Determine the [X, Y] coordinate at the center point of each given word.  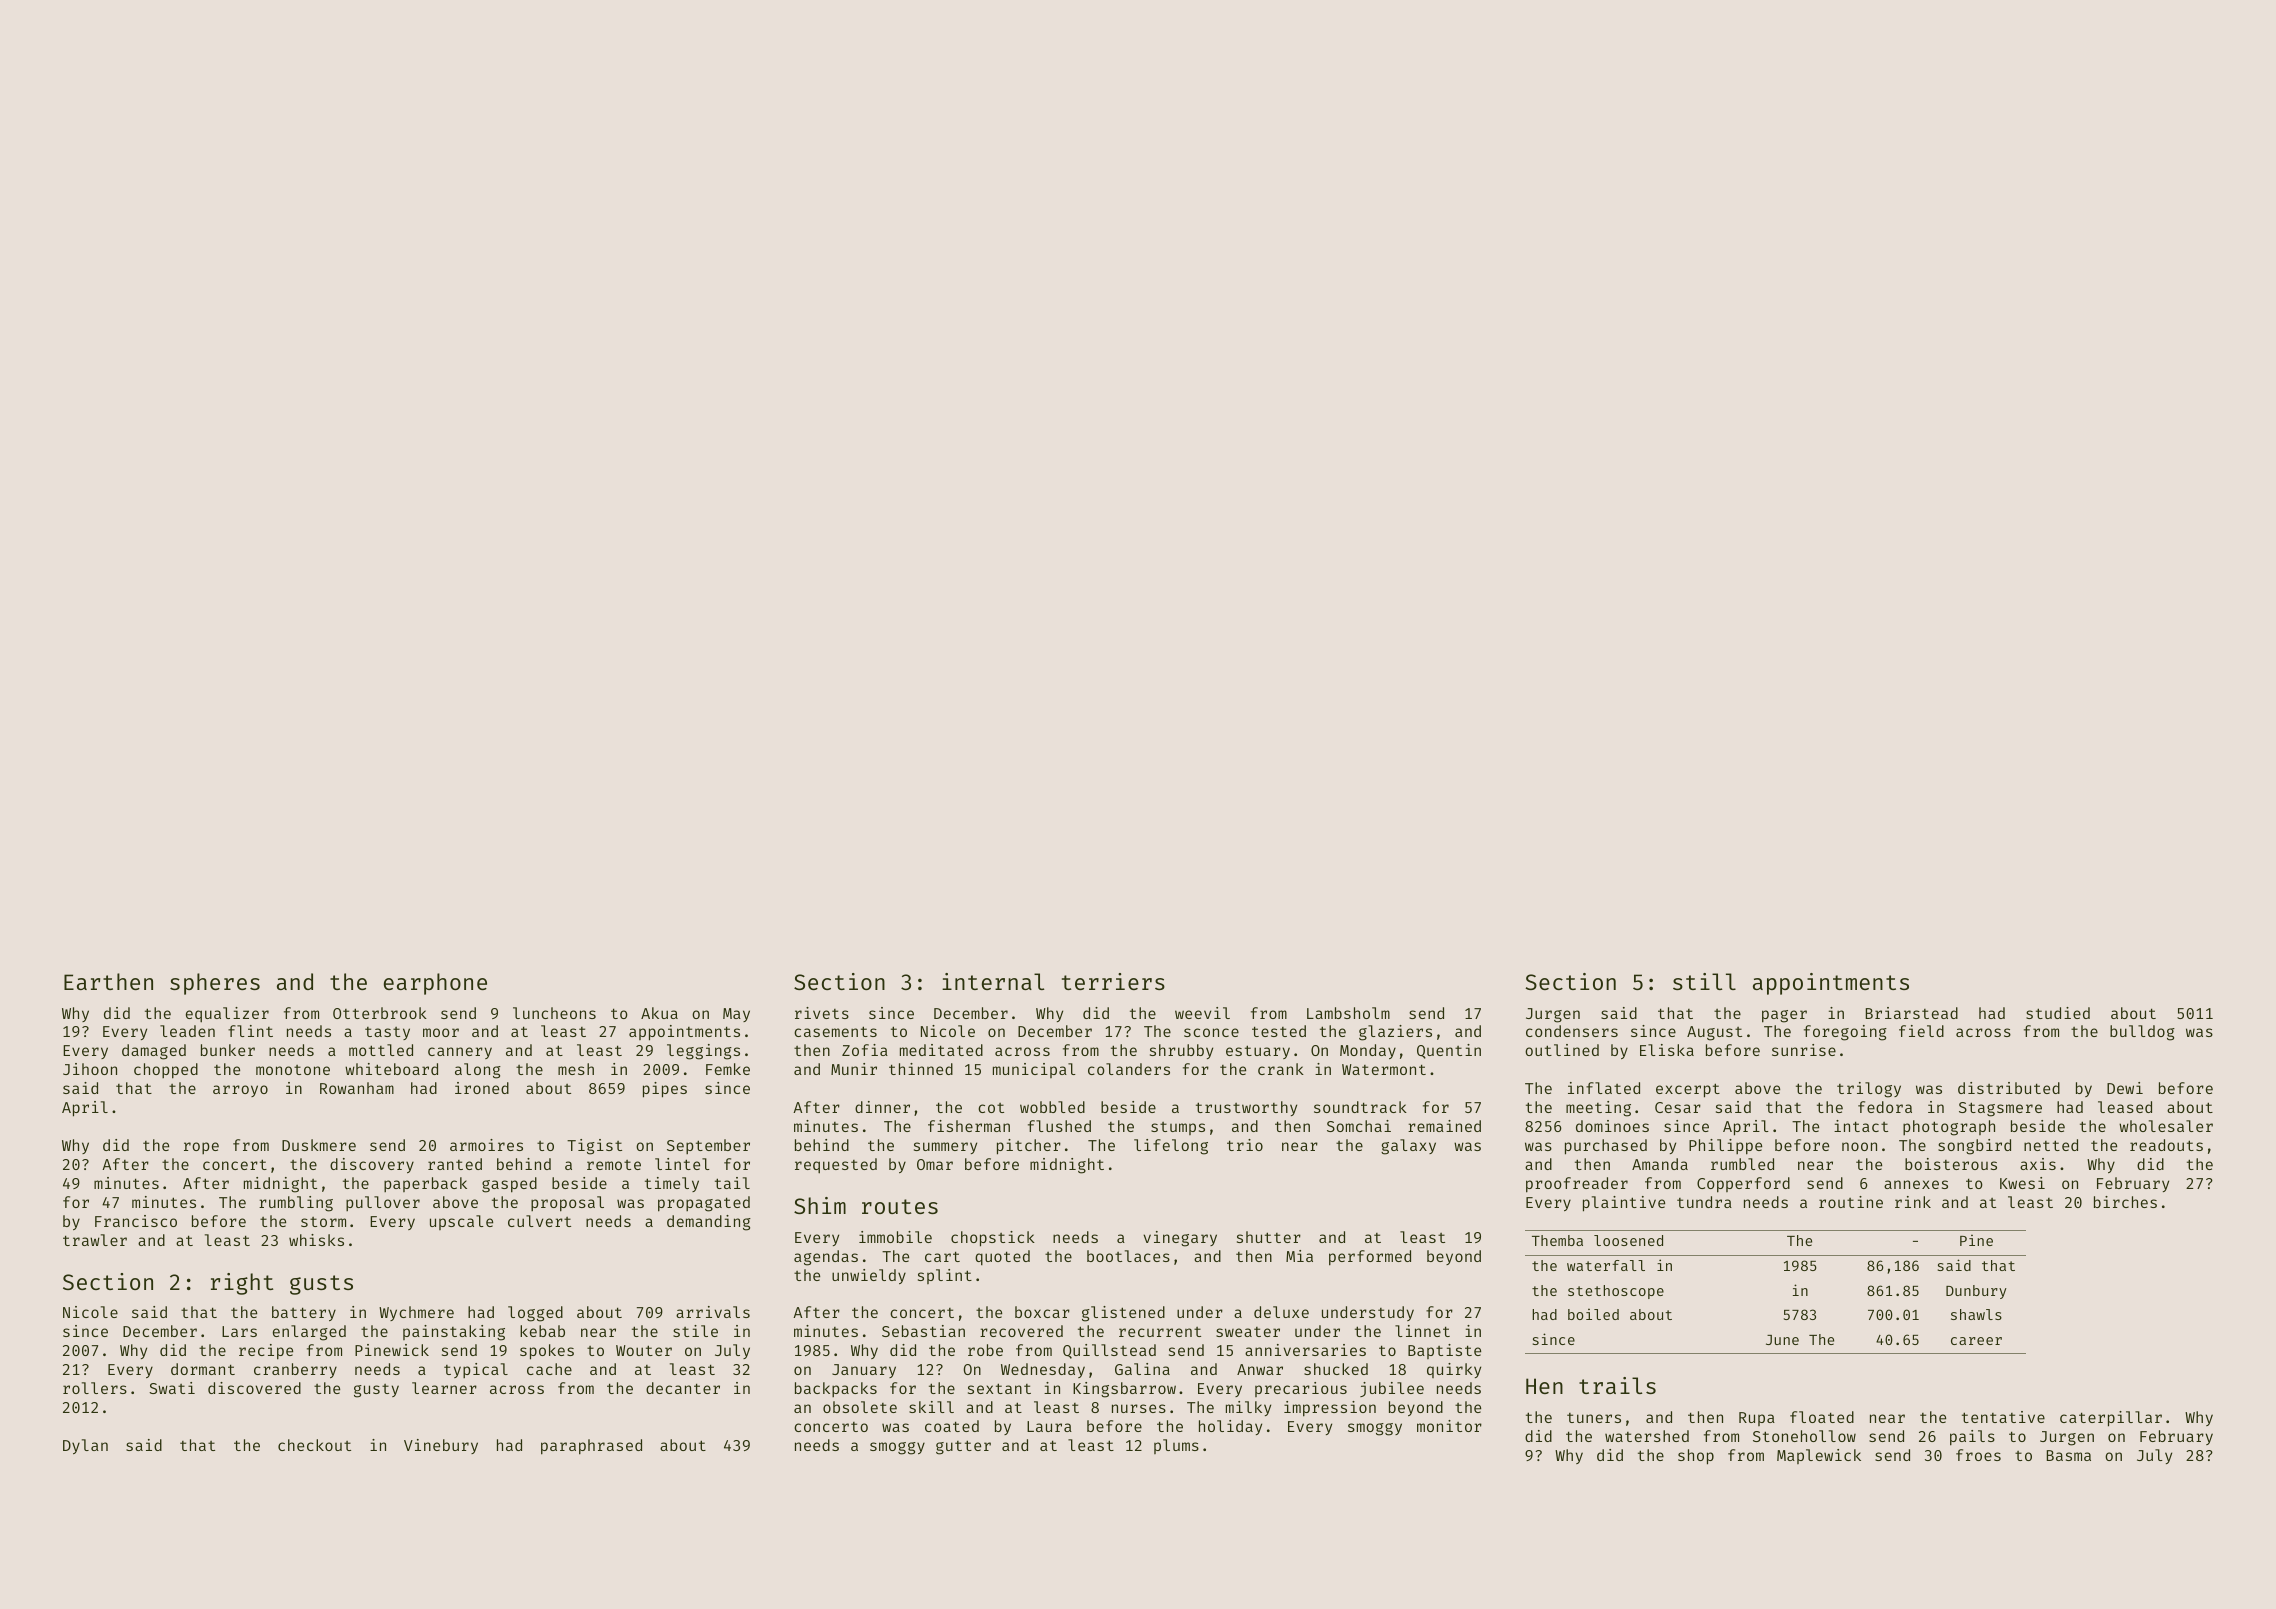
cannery [460, 1053]
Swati [172, 1388]
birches [2125, 1202]
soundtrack [1360, 1107]
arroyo [240, 1091]
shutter [1269, 1237]
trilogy [1869, 1090]
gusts [321, 1285]
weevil [1202, 1013]
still [1704, 981]
